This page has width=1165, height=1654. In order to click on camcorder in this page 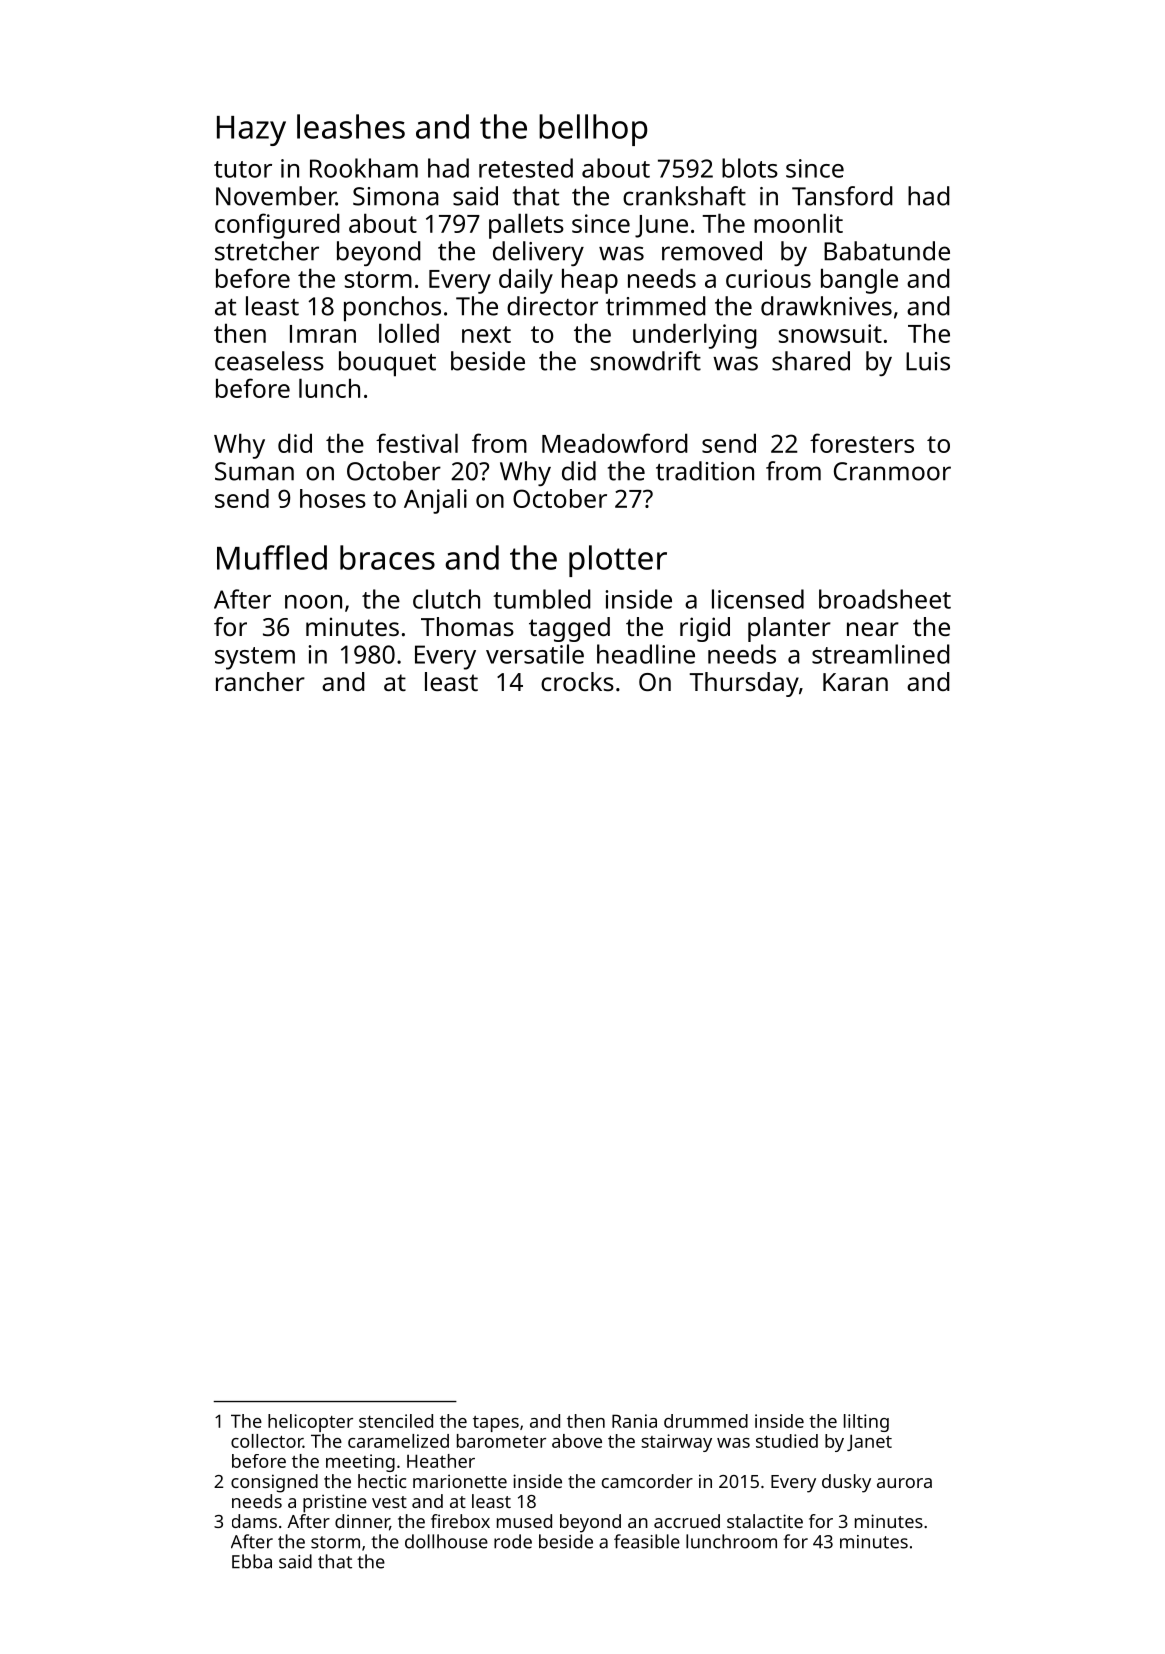, I will do `click(647, 1481)`.
